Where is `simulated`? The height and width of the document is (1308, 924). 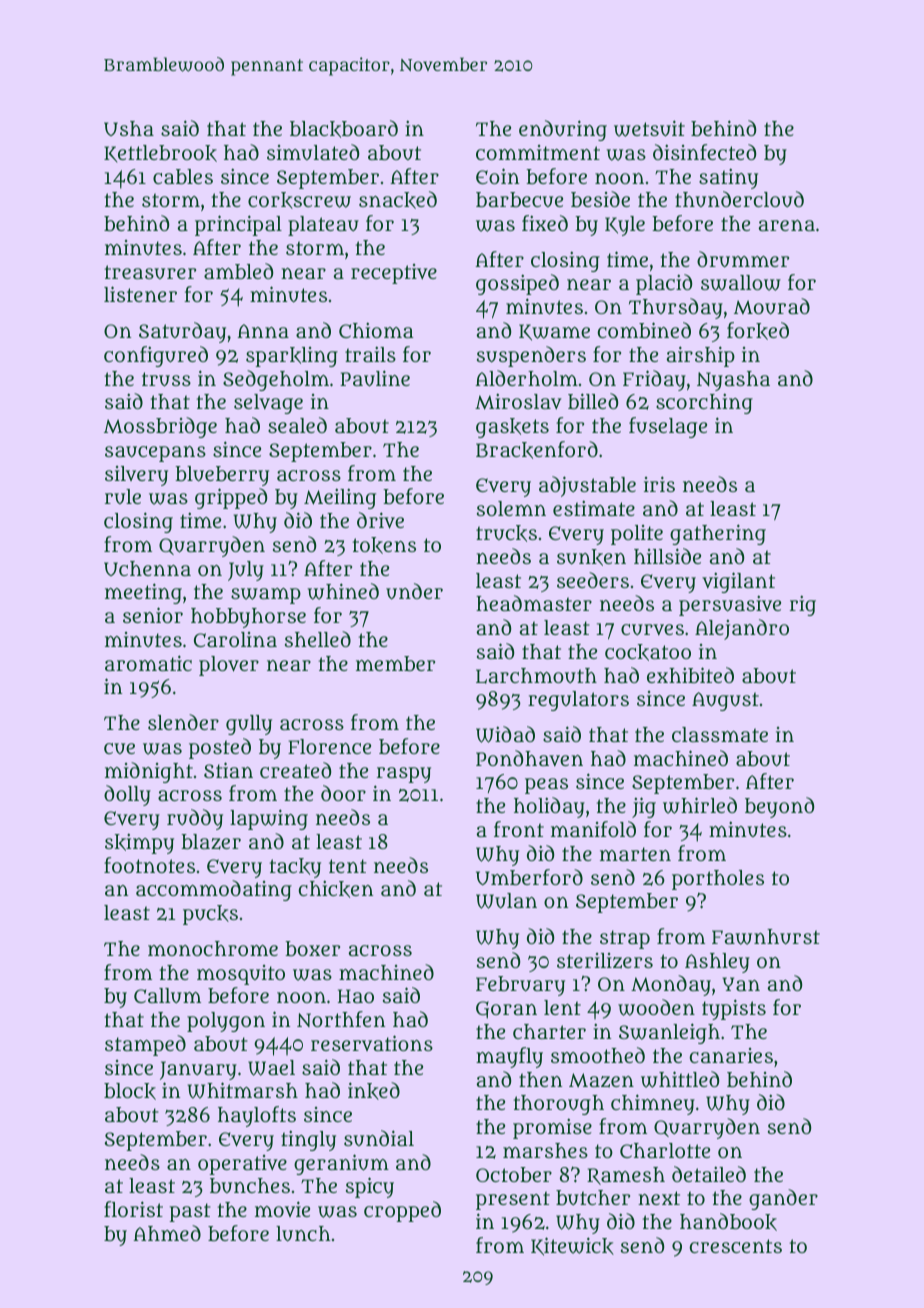 simulated is located at coordinates (313, 152).
